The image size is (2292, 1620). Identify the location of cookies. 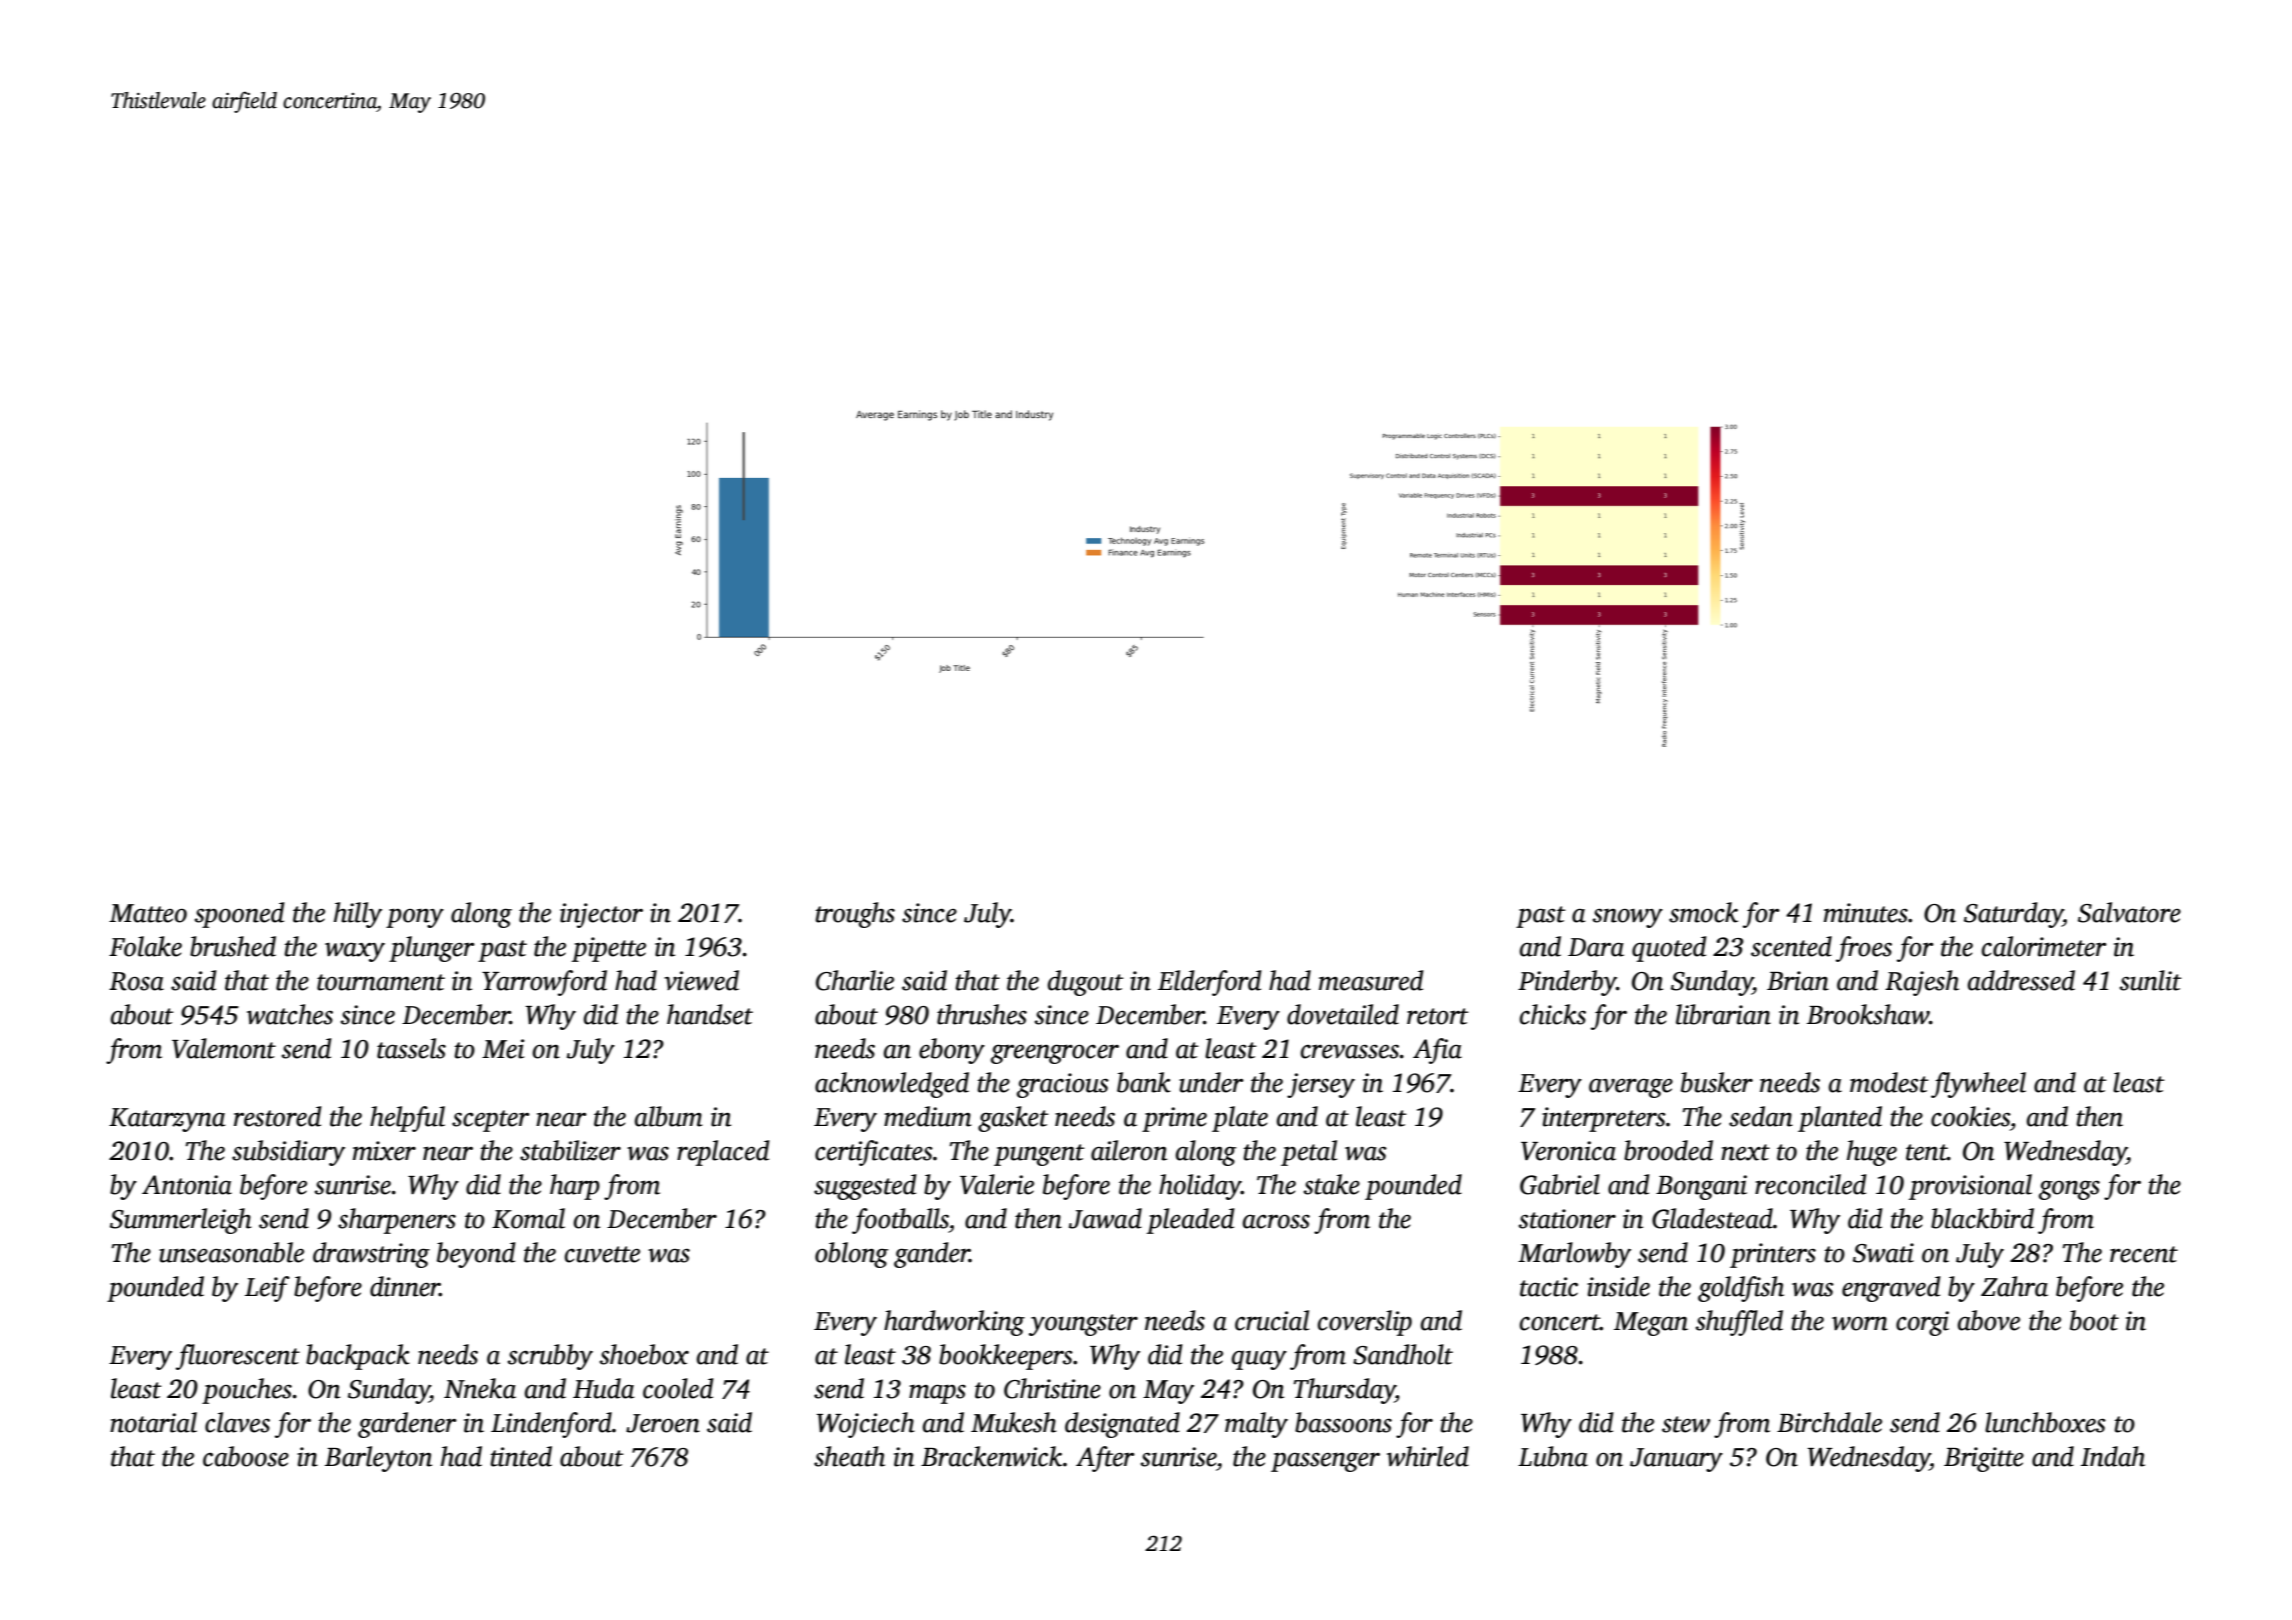
(1970, 1116).
